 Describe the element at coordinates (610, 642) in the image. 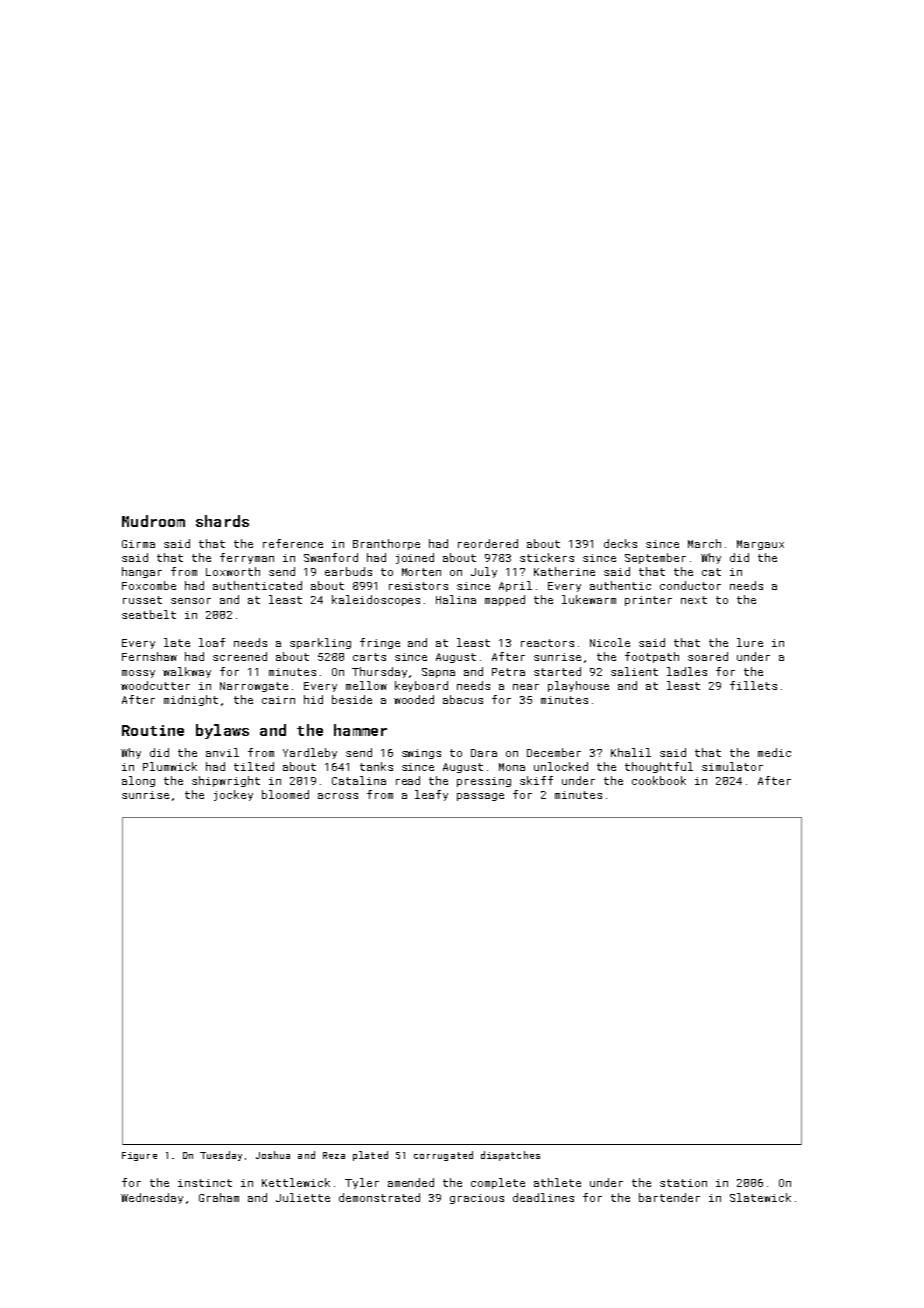

I see `Nicole` at that location.
